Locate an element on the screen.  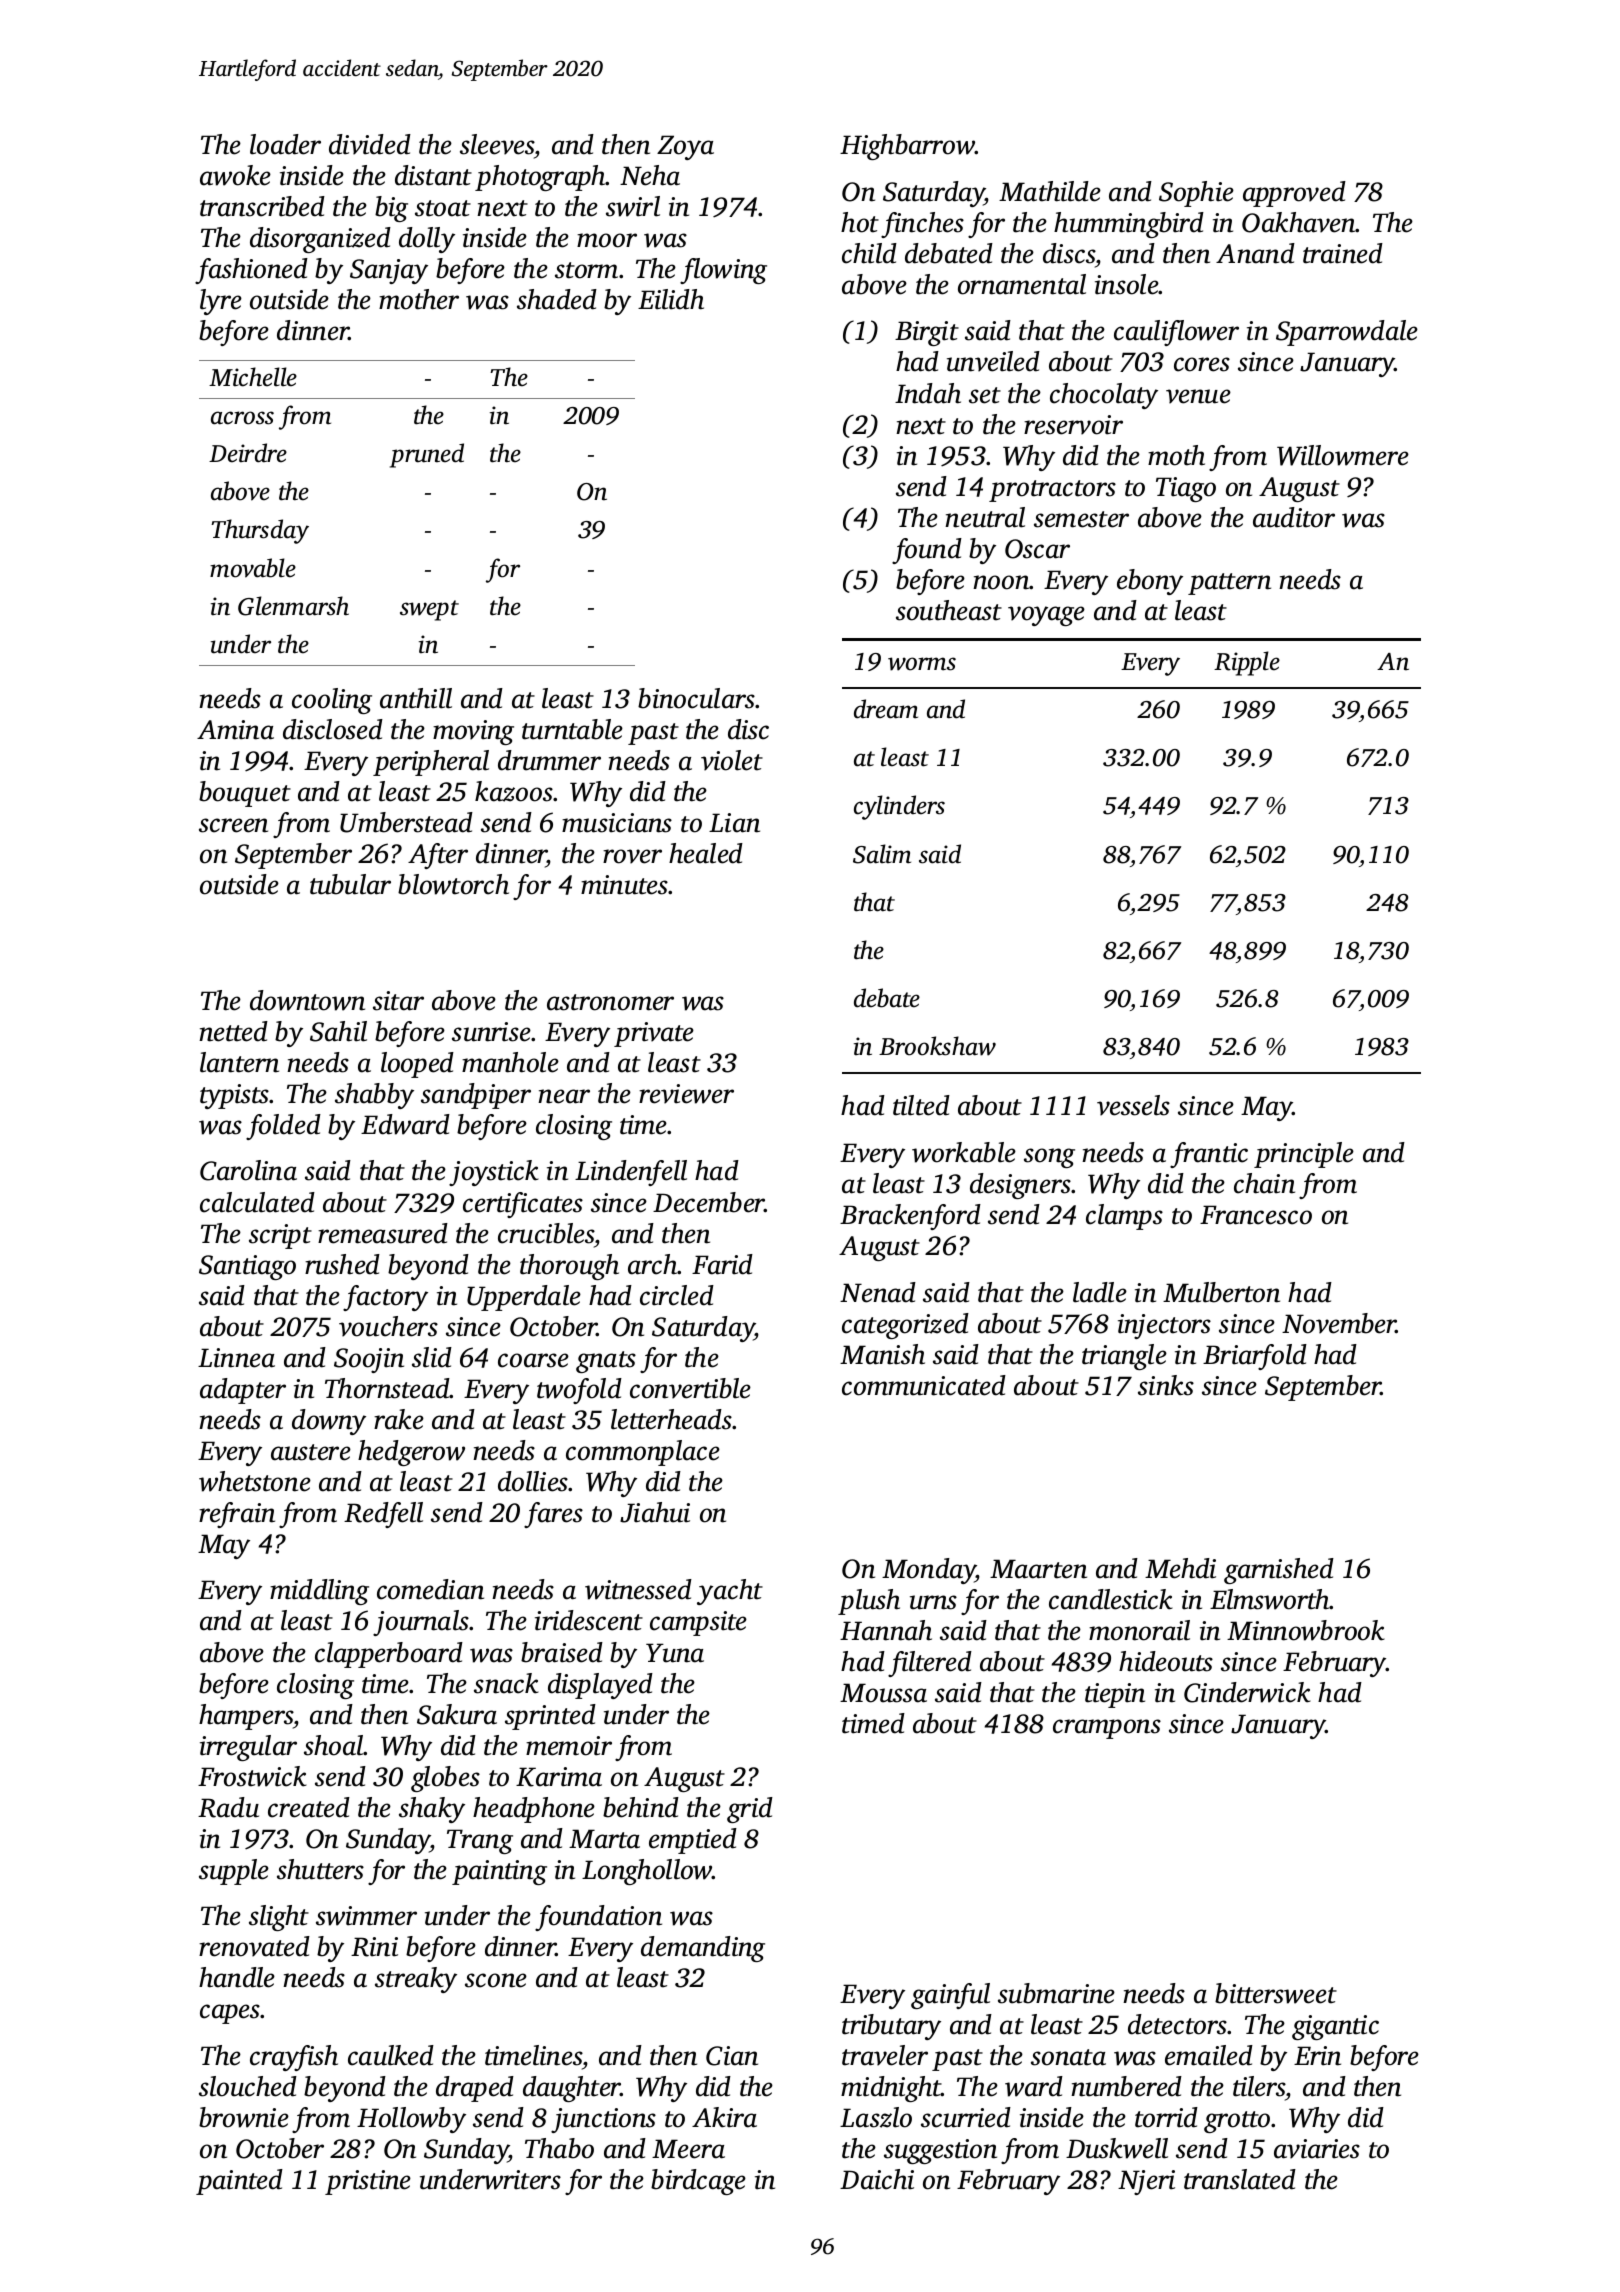
Redfell is located at coordinates (383, 1515).
